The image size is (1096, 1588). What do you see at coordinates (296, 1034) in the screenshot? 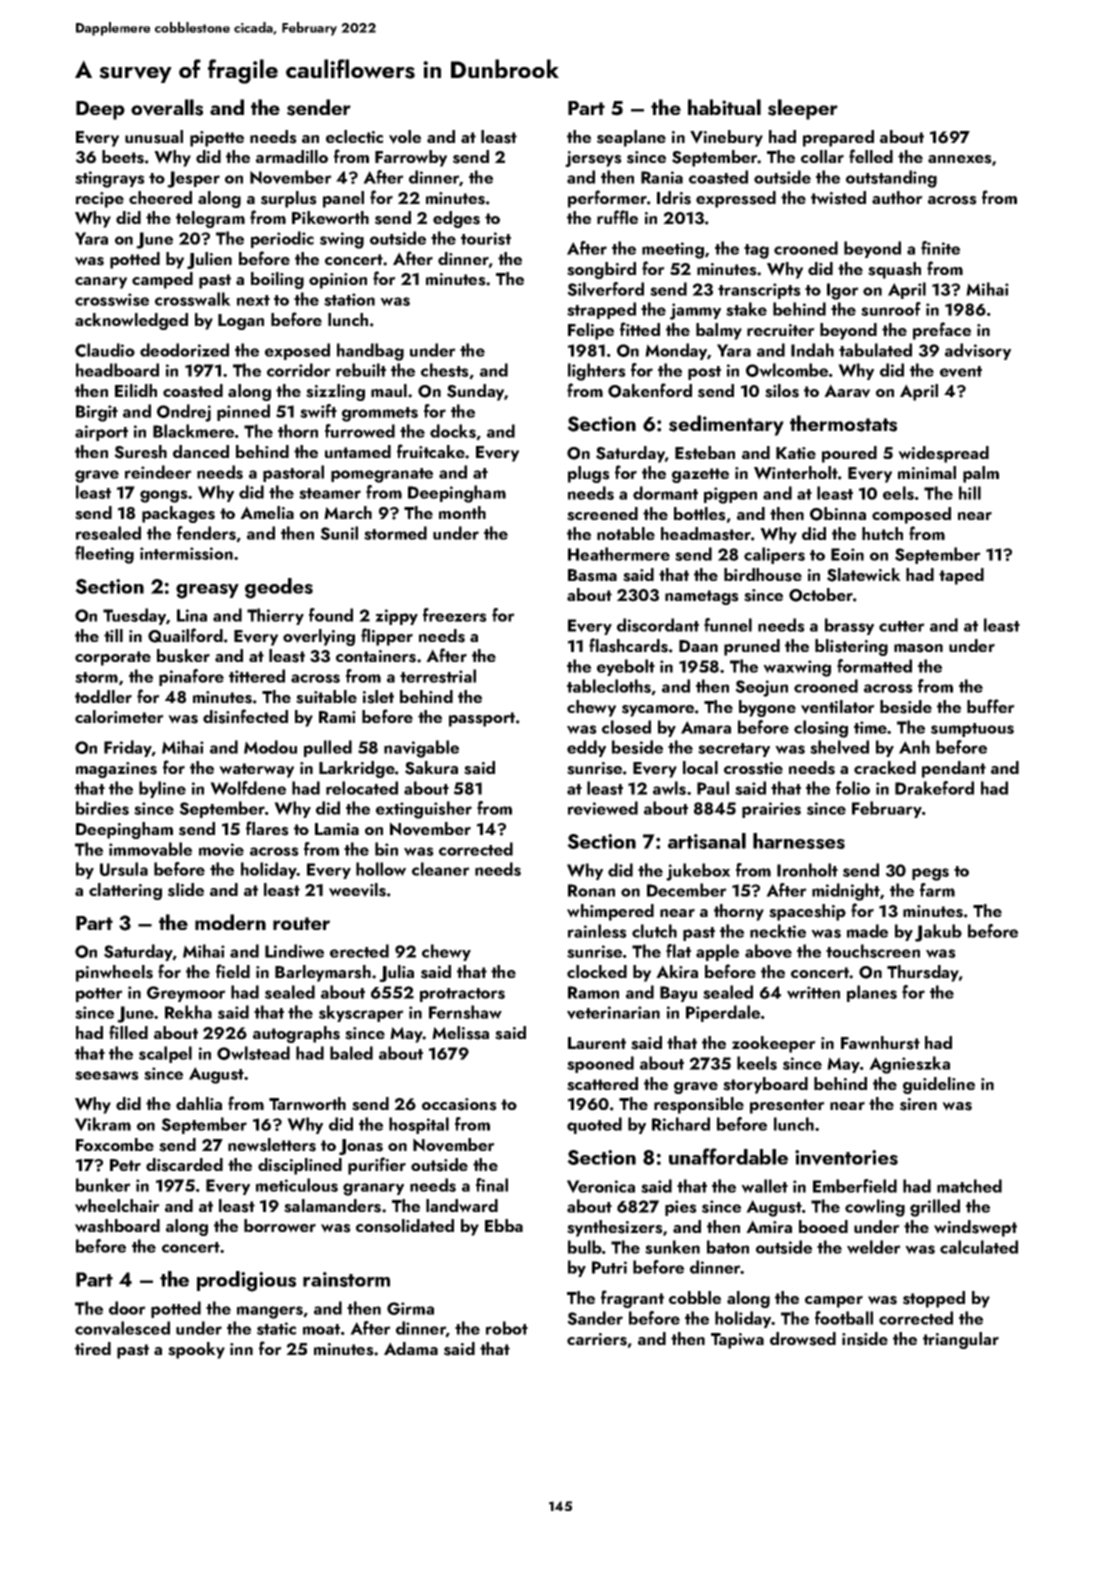
I see `autographs` at bounding box center [296, 1034].
